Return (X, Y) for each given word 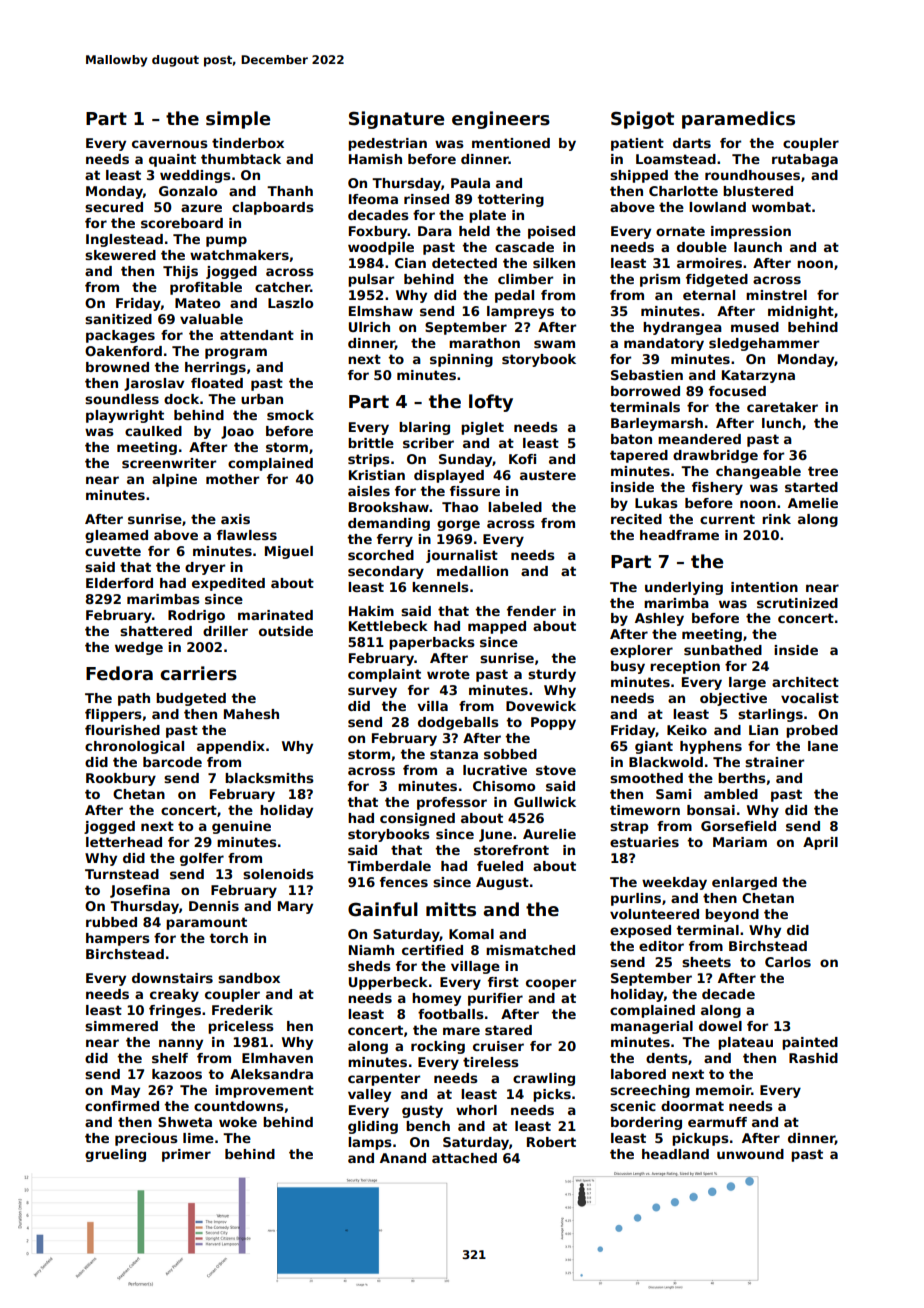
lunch (781, 423)
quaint (172, 160)
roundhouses (752, 175)
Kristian (377, 475)
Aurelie (549, 834)
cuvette (113, 551)
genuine (241, 827)
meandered (699, 439)
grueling (115, 1155)
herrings (215, 368)
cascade (524, 247)
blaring (424, 428)
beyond (732, 915)
